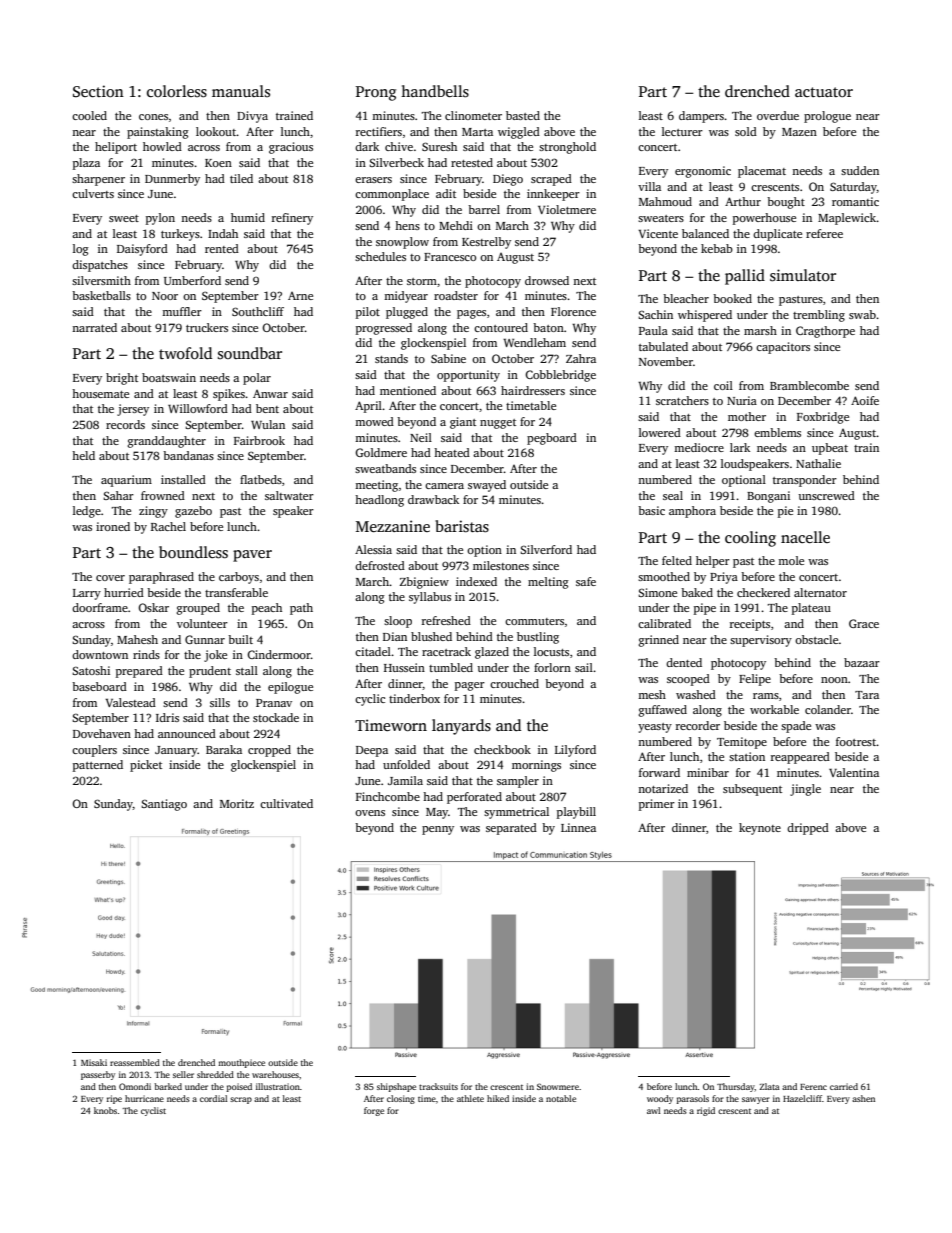  What do you see at coordinates (368, 313) in the page?
I see `pilot` at bounding box center [368, 313].
